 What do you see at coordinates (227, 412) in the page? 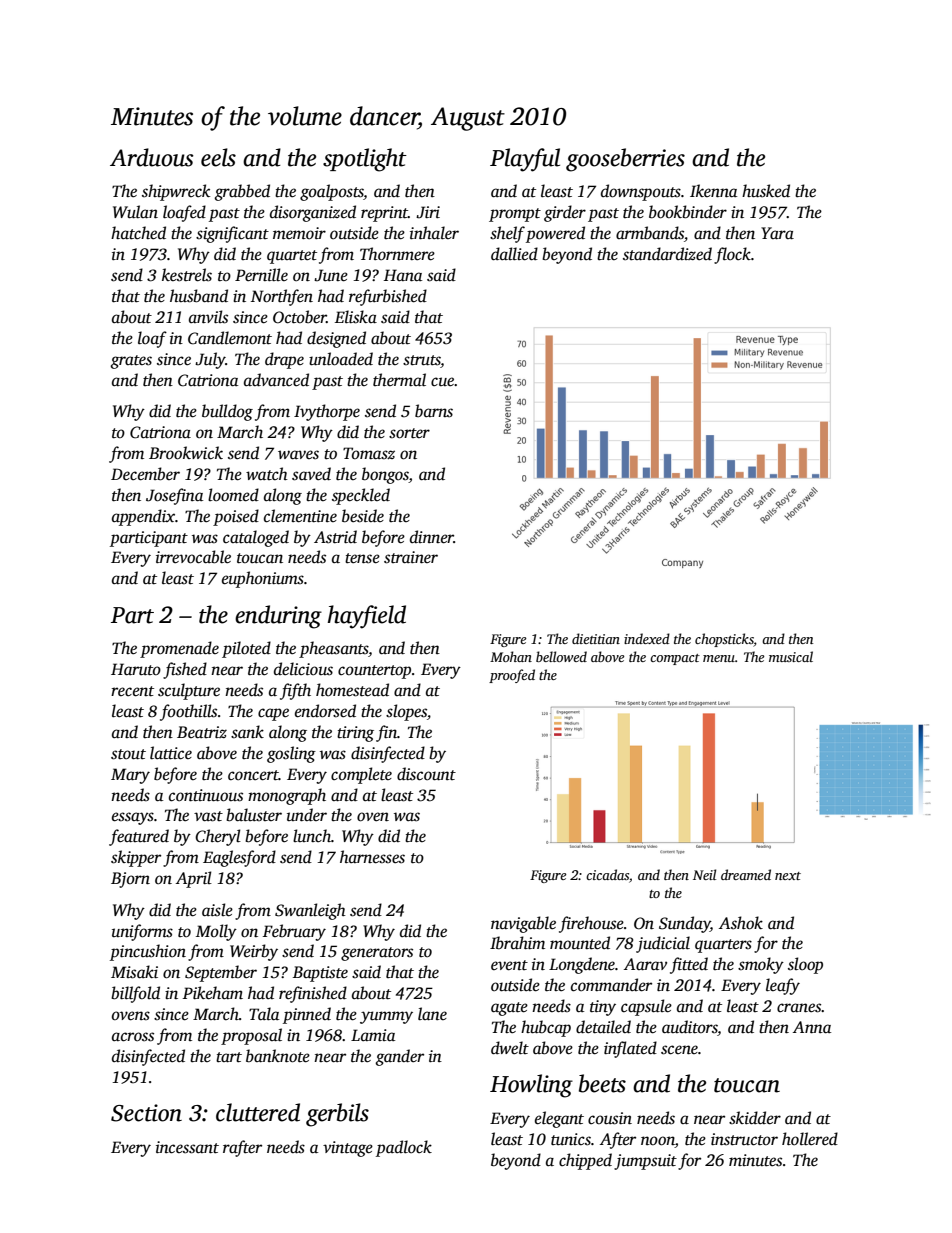
I see `bulldog` at bounding box center [227, 412].
